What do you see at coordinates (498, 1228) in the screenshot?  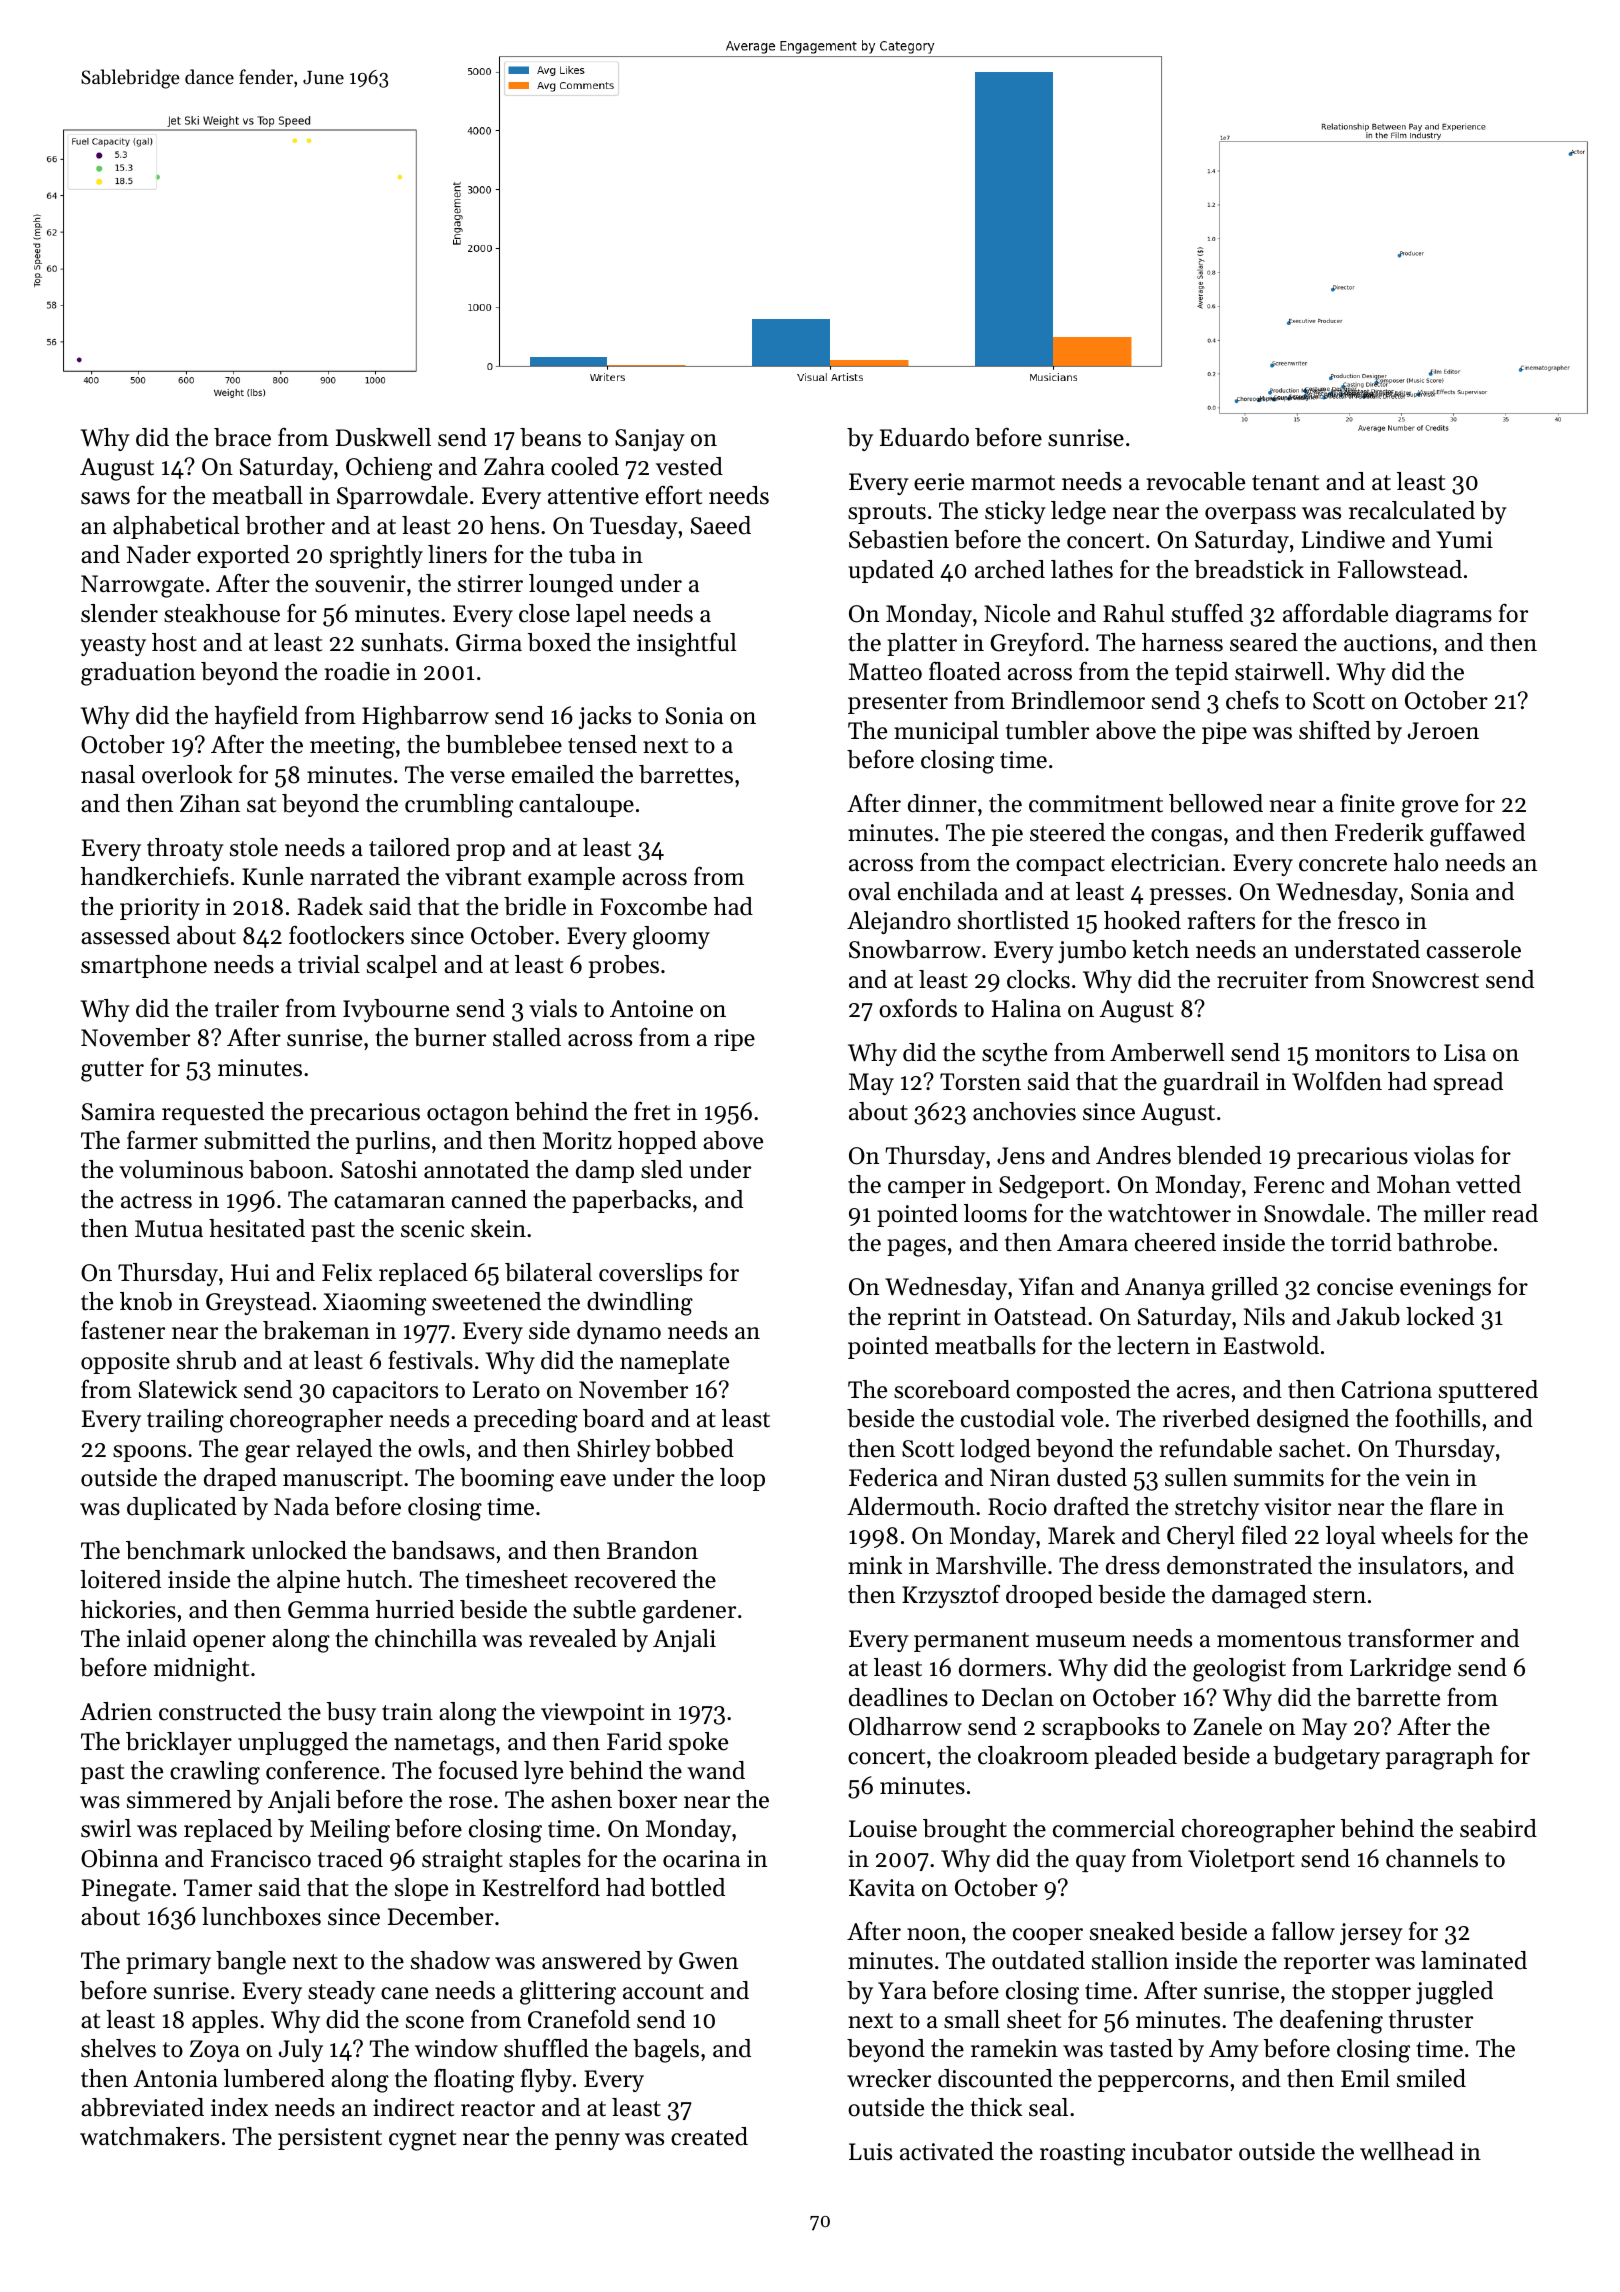 I see `skein` at bounding box center [498, 1228].
